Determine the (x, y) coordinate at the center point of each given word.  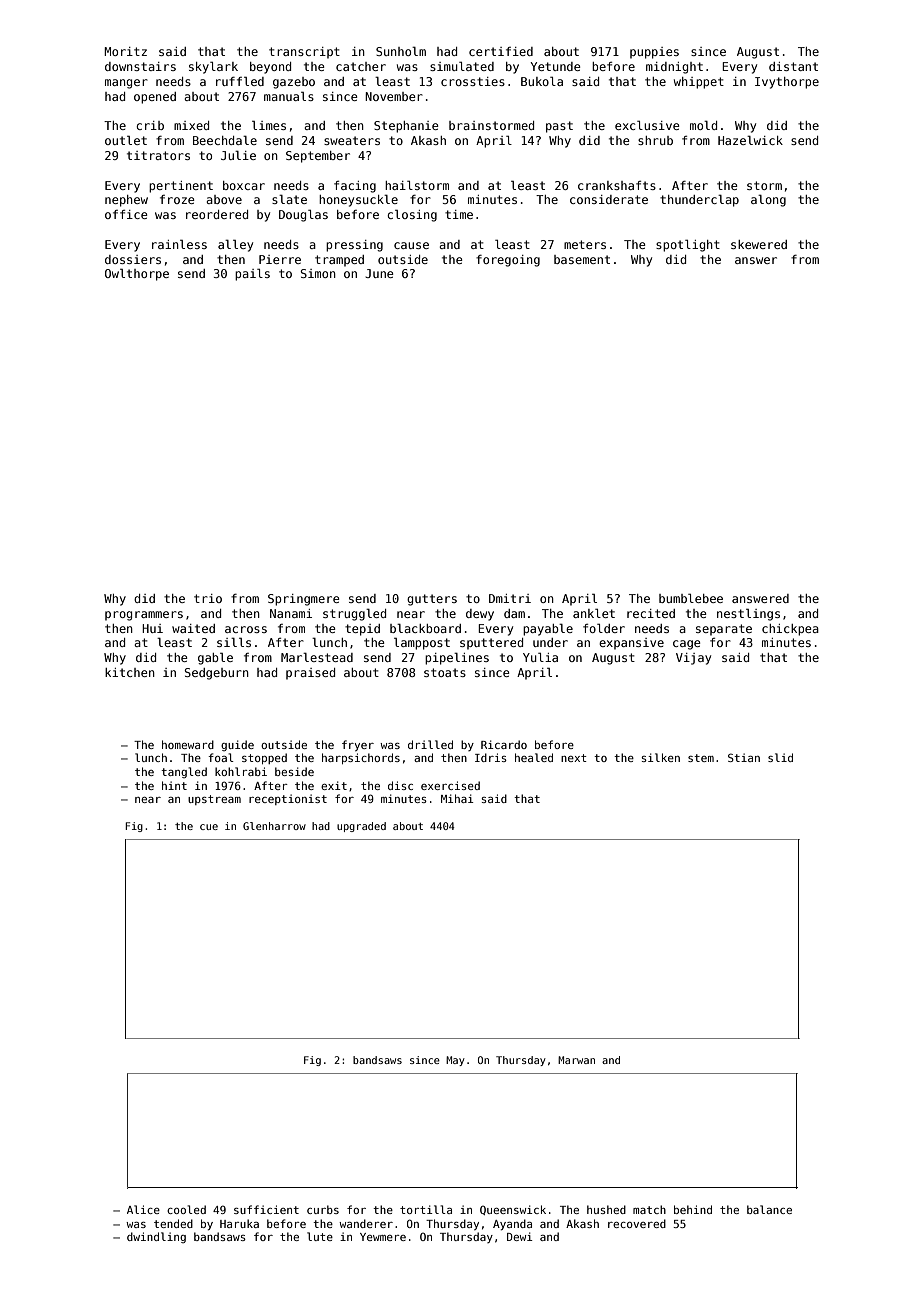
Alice (143, 1209)
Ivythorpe (787, 83)
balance (769, 1209)
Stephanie (406, 127)
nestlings (748, 614)
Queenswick (513, 1210)
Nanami (291, 613)
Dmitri (510, 598)
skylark (213, 67)
